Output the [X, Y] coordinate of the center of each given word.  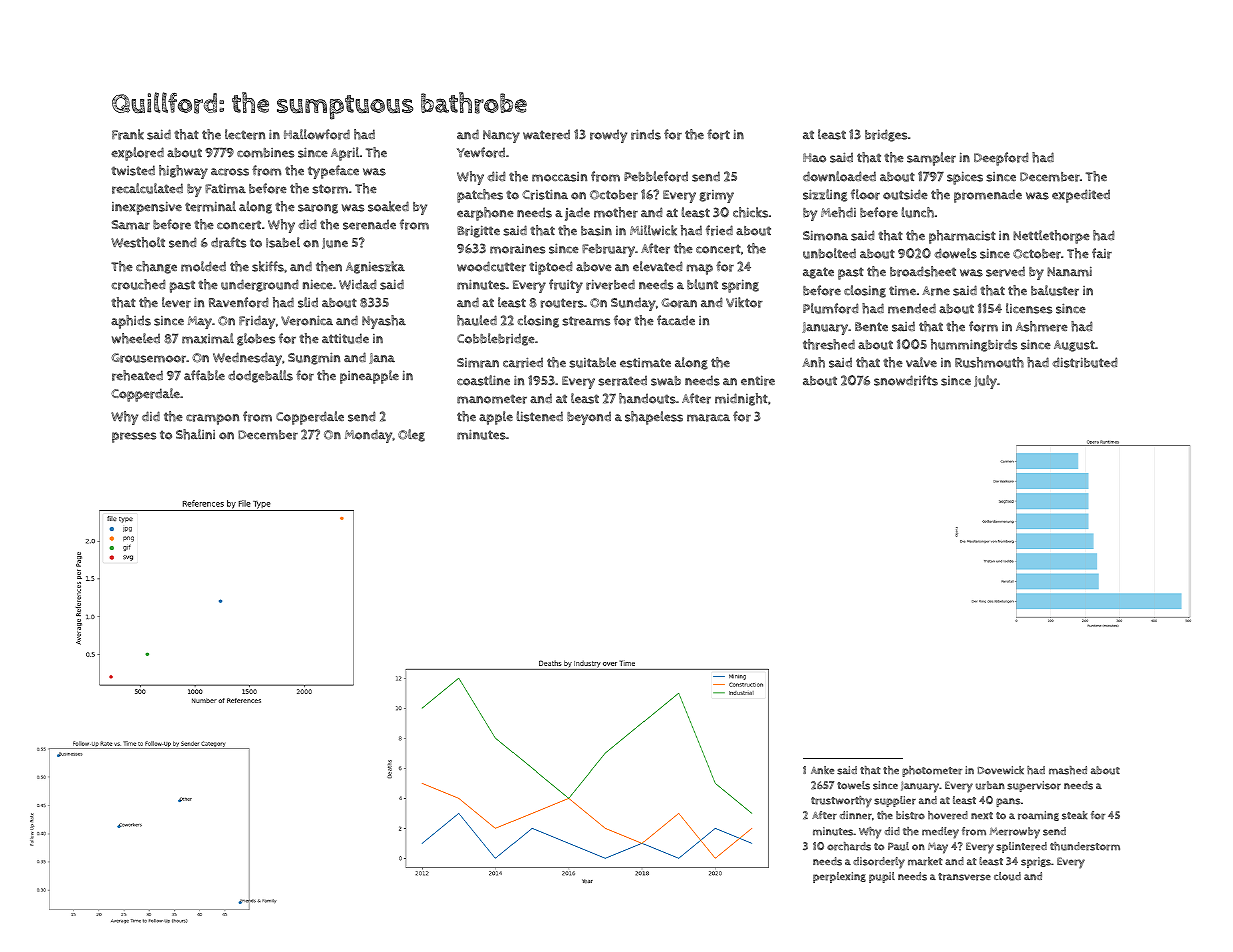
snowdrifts [906, 380]
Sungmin [314, 359]
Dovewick [1001, 770]
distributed [1084, 362]
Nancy [501, 136]
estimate [645, 363]
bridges [886, 135]
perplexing [839, 877]
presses [134, 437]
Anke [822, 770]
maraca [708, 418]
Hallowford [317, 134]
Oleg [411, 435]
